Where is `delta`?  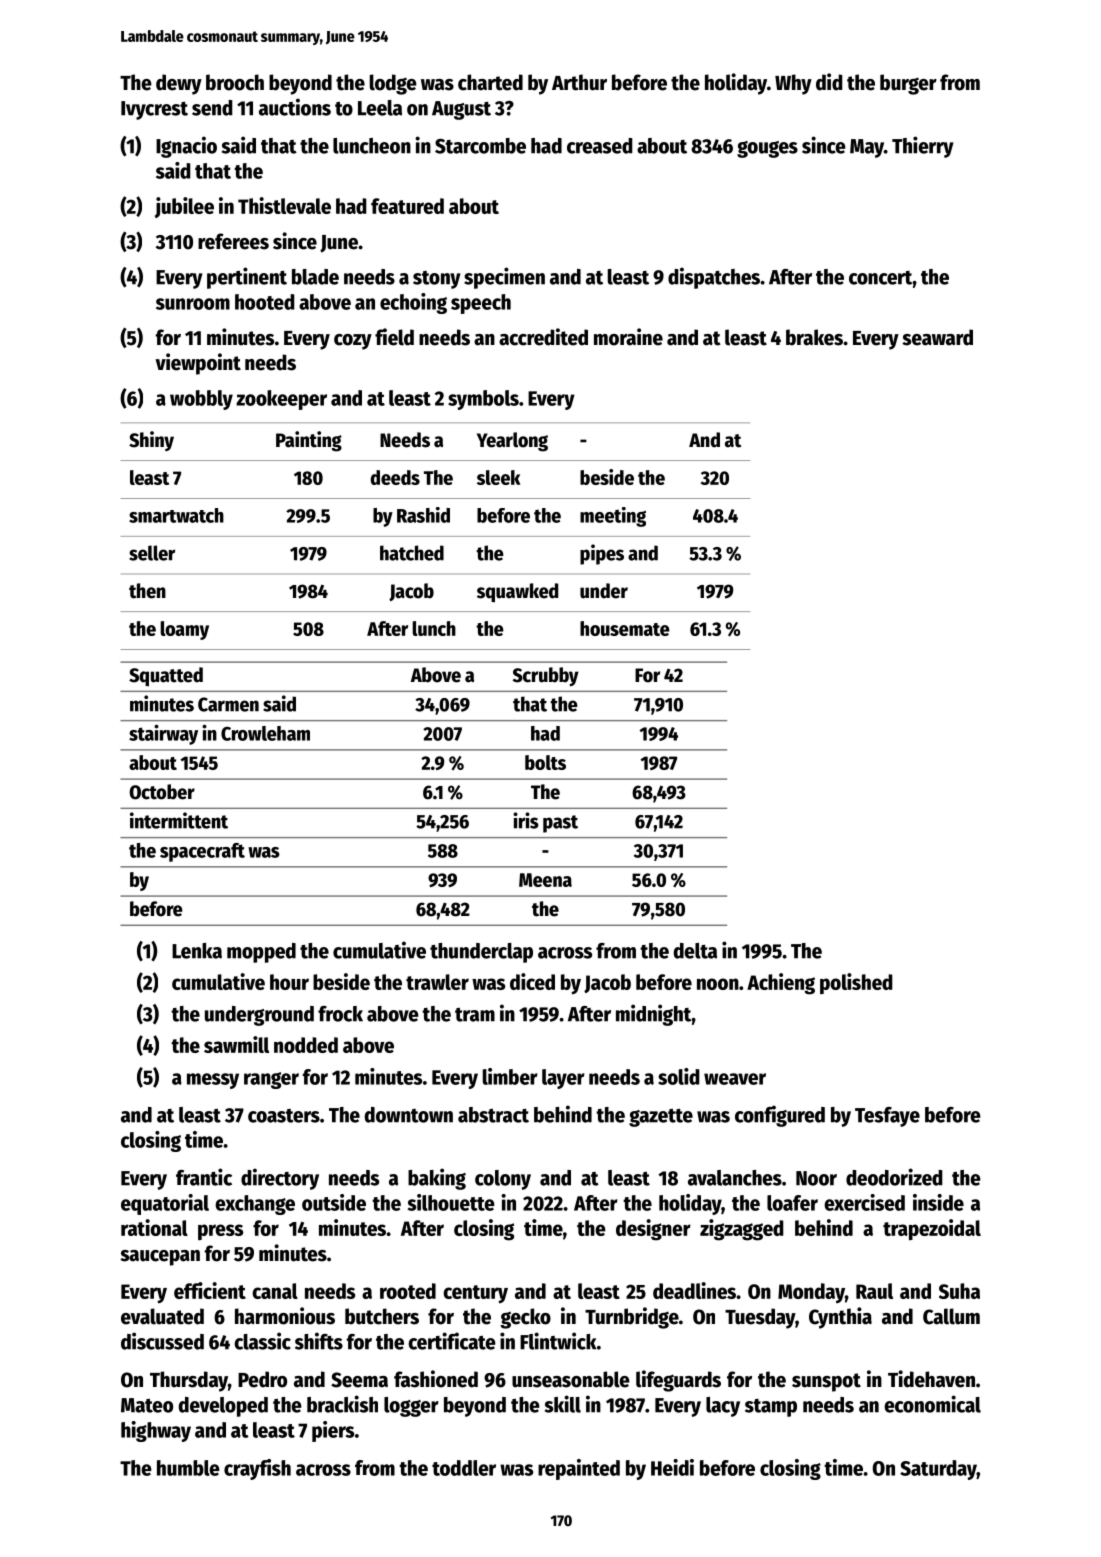
delta is located at coordinates (695, 951).
